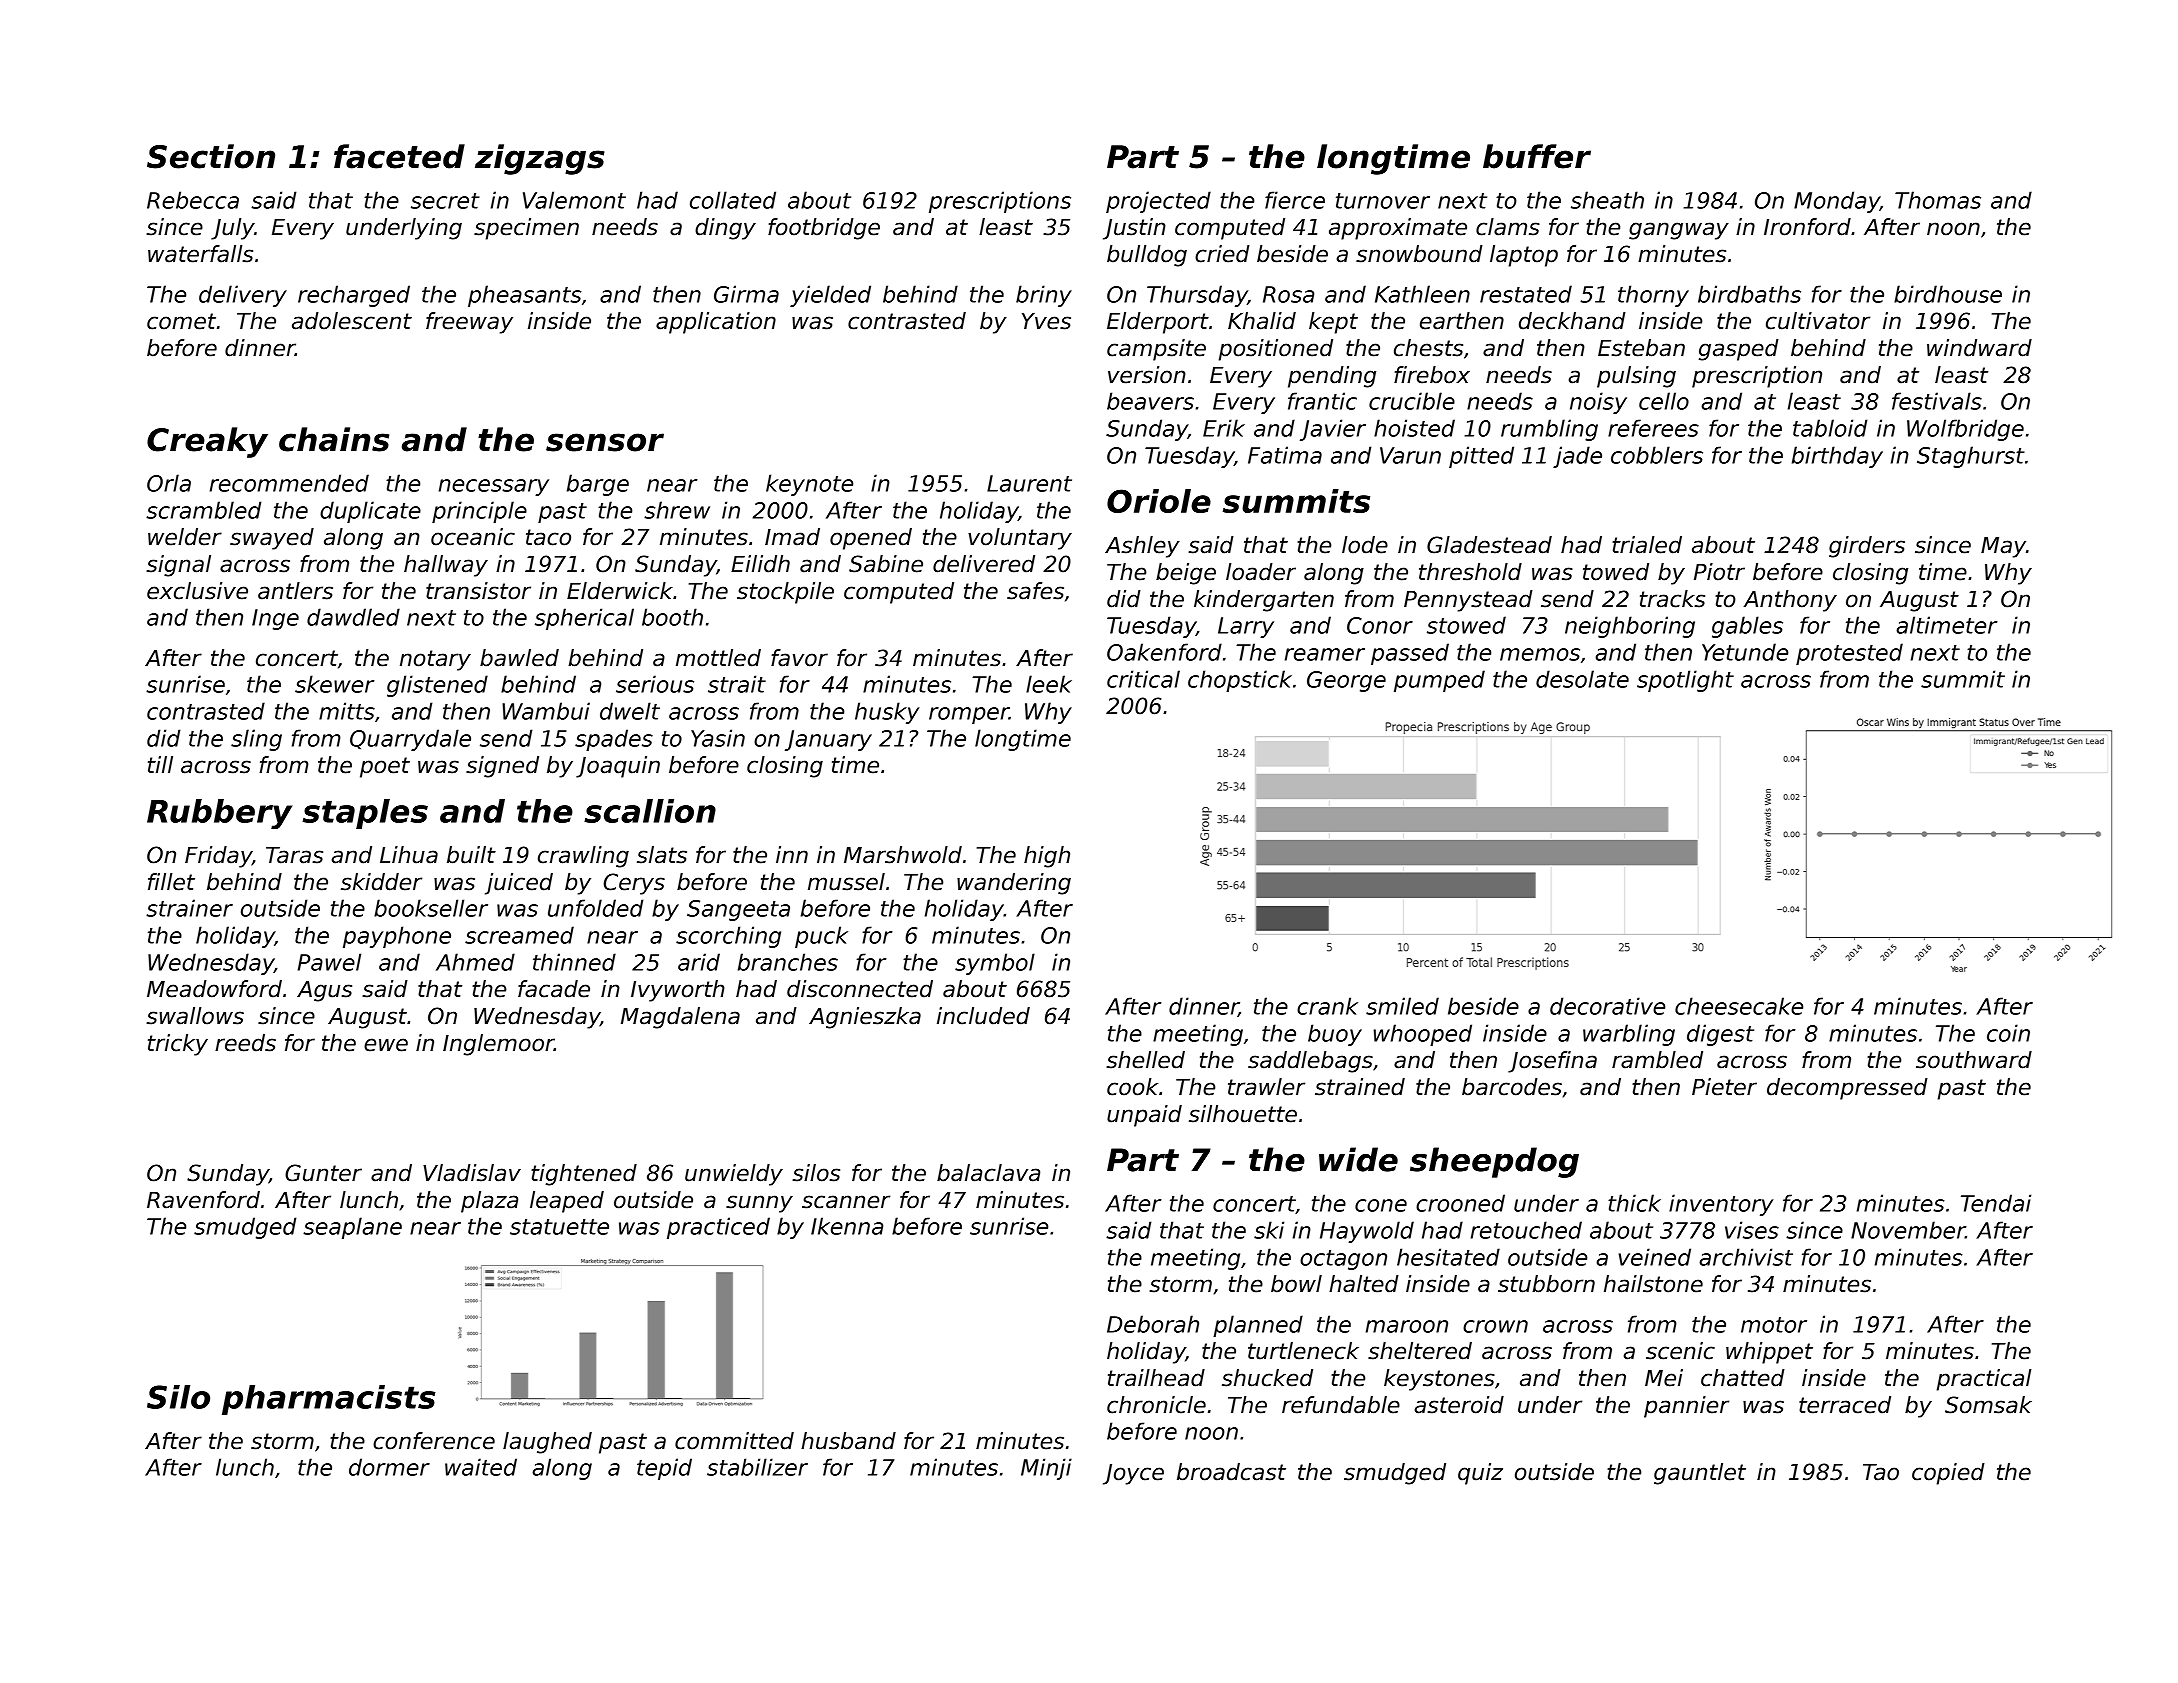 The image size is (2178, 1683). What do you see at coordinates (574, 200) in the screenshot?
I see `Valemont` at bounding box center [574, 200].
